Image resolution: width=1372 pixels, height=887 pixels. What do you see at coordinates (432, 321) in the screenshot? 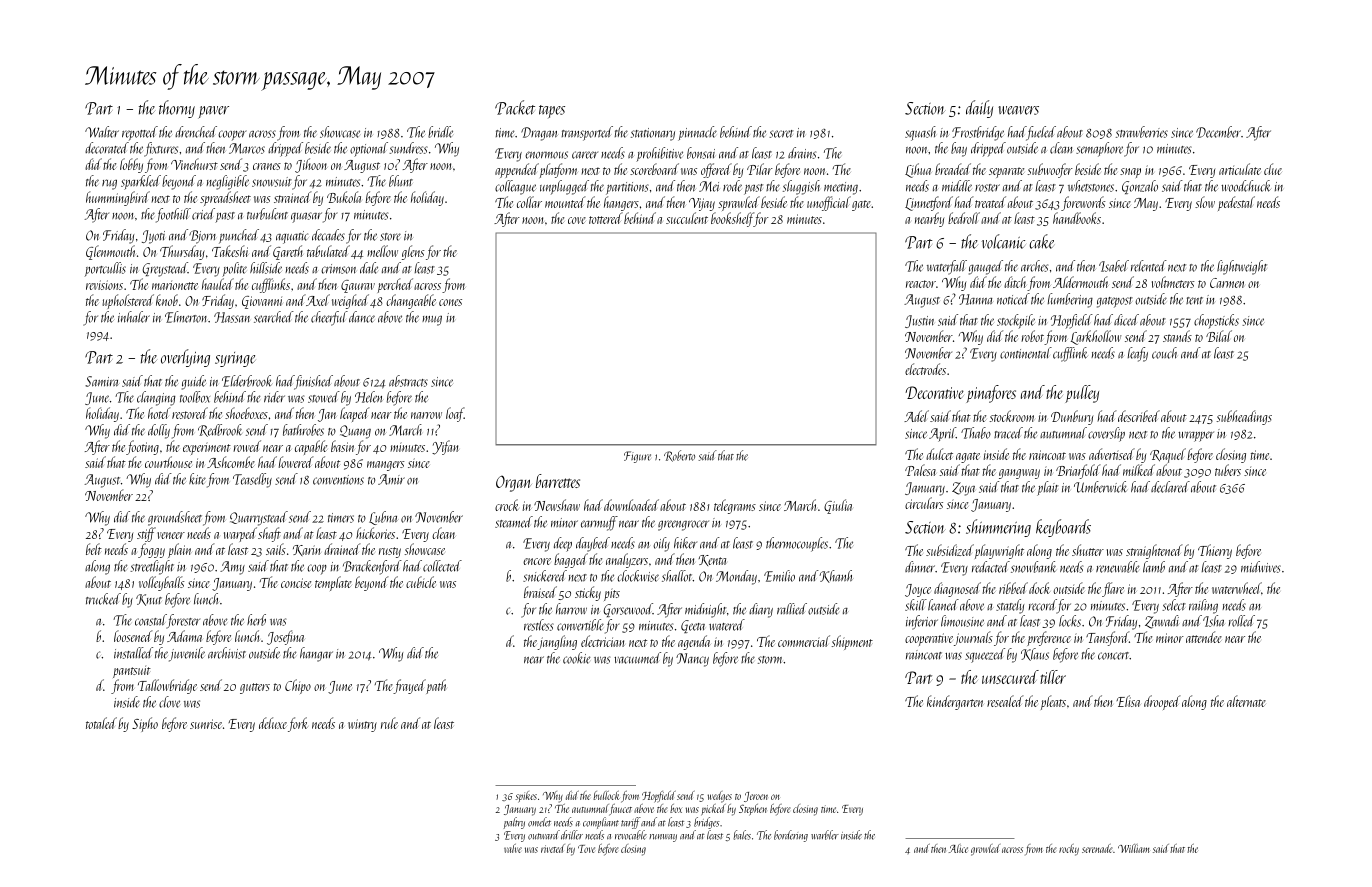
I see `mug` at bounding box center [432, 321].
